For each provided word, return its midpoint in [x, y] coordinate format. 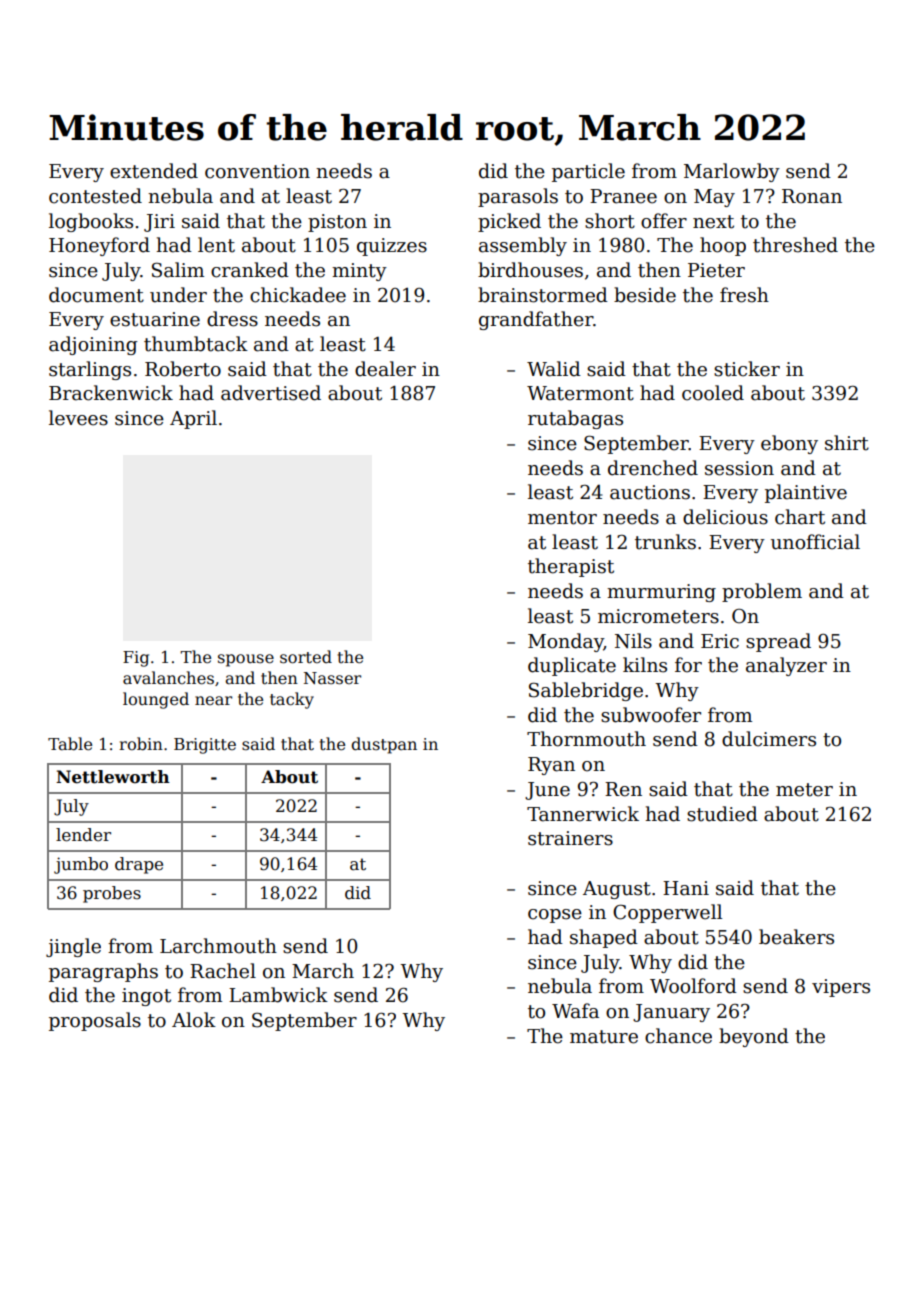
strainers [570, 838]
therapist [571, 567]
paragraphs [103, 972]
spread [778, 642]
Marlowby [732, 172]
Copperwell [667, 913]
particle [588, 172]
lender [83, 835]
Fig [136, 659]
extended [154, 171]
